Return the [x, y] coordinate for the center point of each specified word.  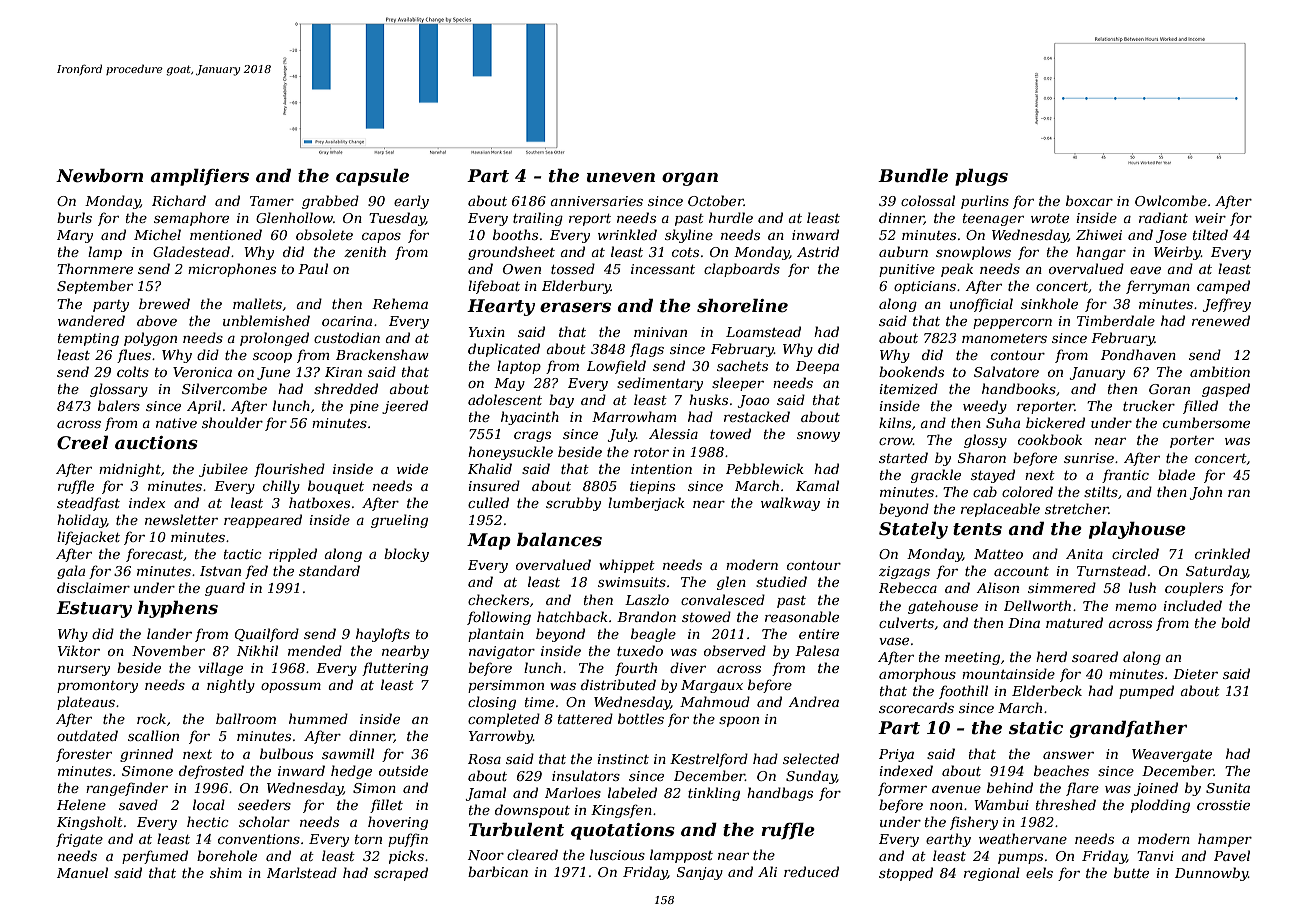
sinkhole [1049, 303]
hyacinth [530, 418]
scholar [264, 821]
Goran [1169, 389]
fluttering [395, 669]
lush [1142, 587]
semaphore [191, 219]
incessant [663, 269]
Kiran [343, 372]
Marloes [573, 792]
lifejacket [88, 538]
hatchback [572, 616]
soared [1095, 656]
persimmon [506, 686]
